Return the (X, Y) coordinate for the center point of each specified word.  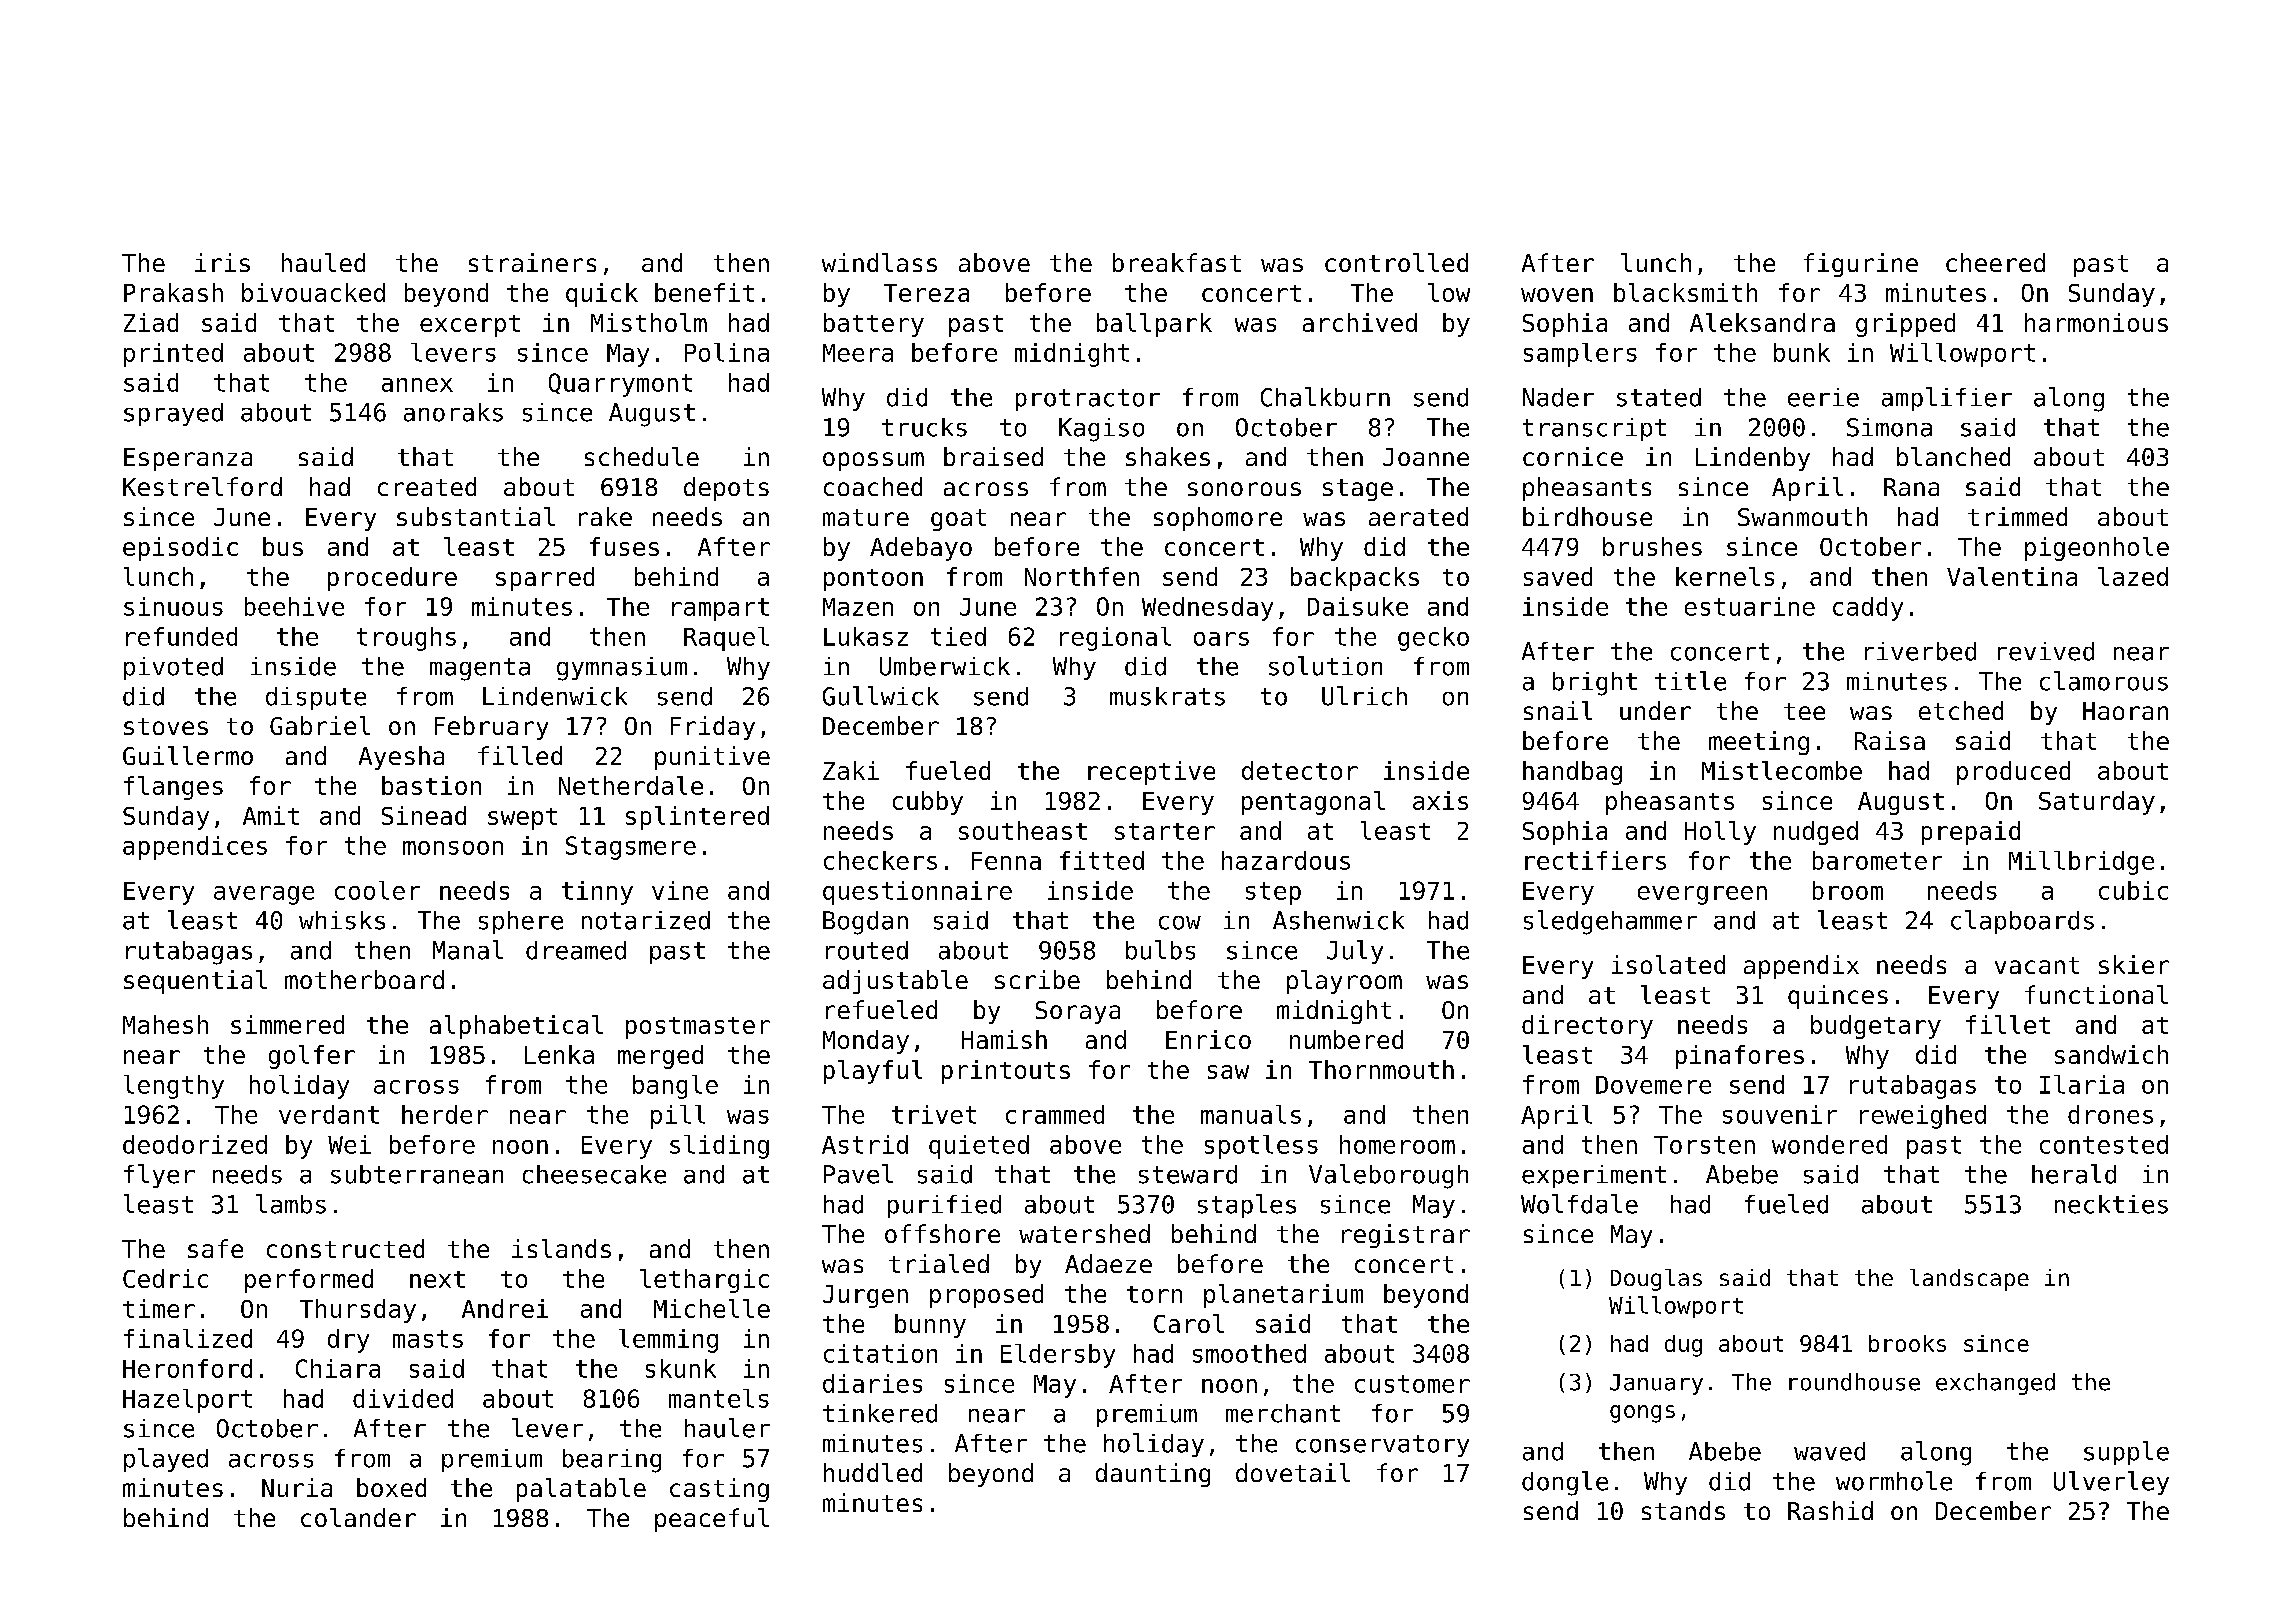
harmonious (2096, 322)
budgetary (1876, 1027)
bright (1595, 684)
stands (1683, 1510)
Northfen (1082, 576)
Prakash (173, 292)
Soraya (1078, 1012)
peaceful (712, 1520)
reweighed (1923, 1117)
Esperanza (188, 459)
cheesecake (594, 1174)
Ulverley (2111, 1483)
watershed (1084, 1233)
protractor (1088, 400)
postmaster (698, 1028)
